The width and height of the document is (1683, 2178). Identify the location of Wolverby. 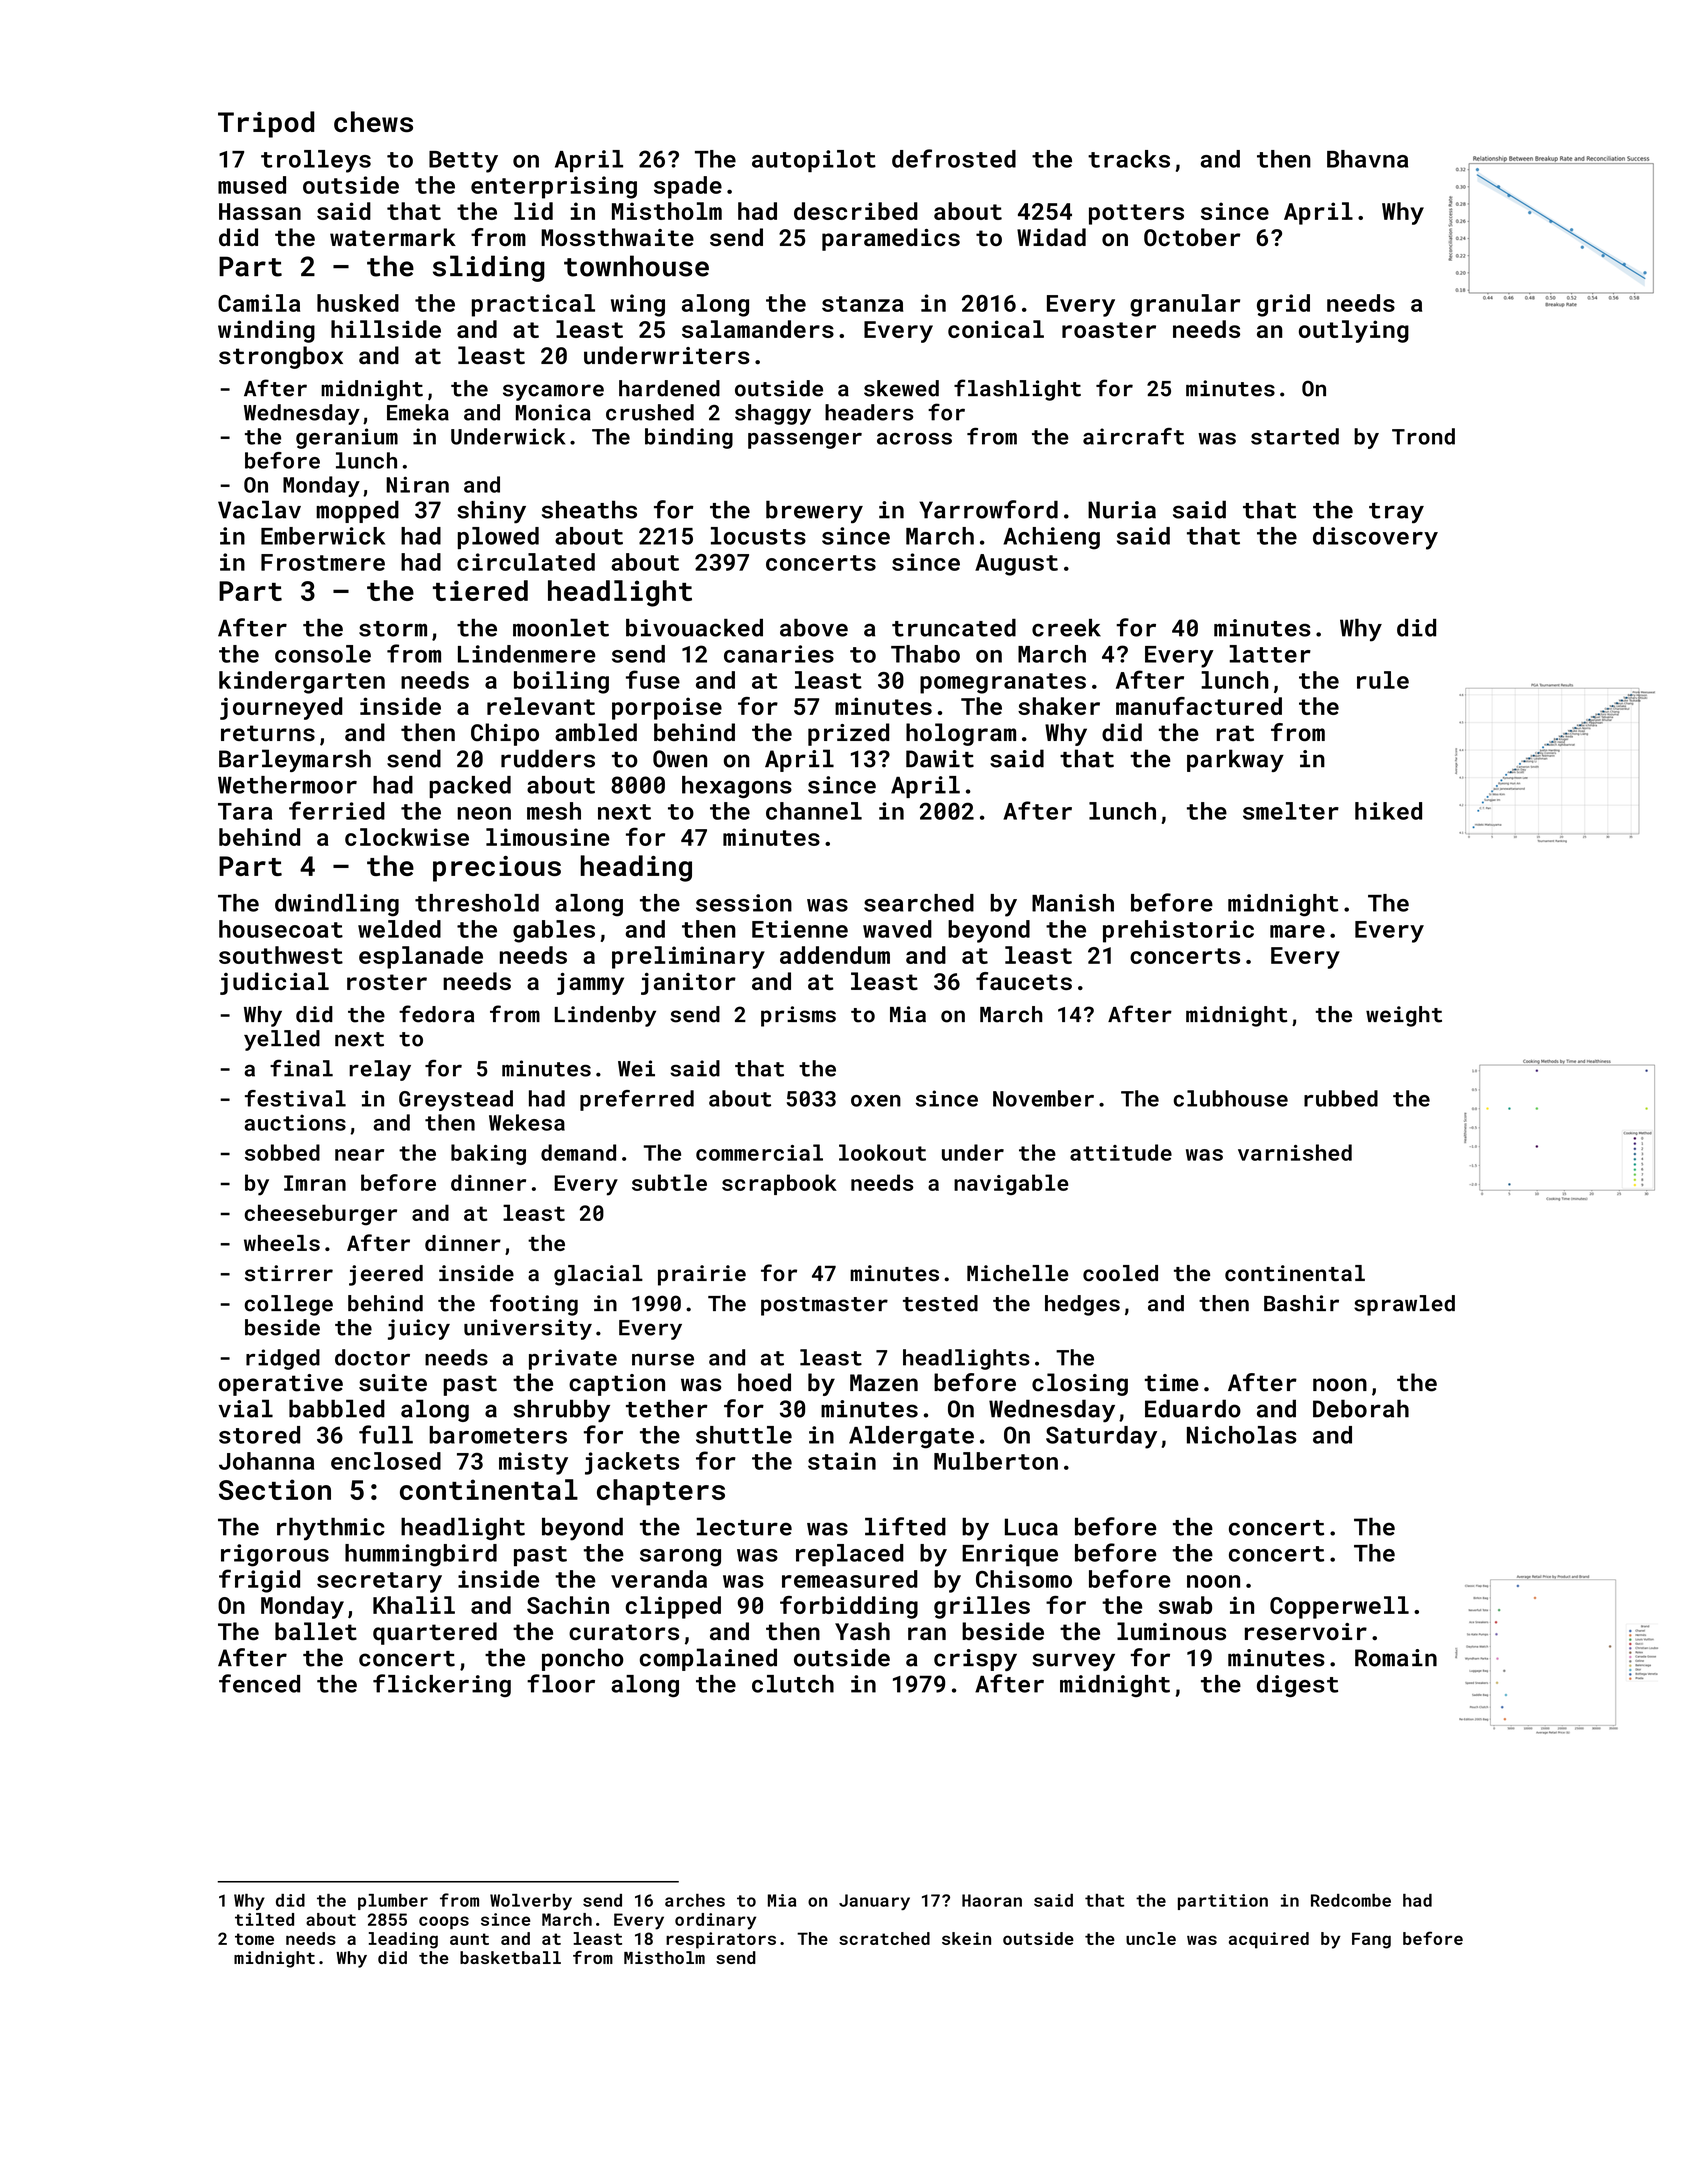
(531, 1902).
